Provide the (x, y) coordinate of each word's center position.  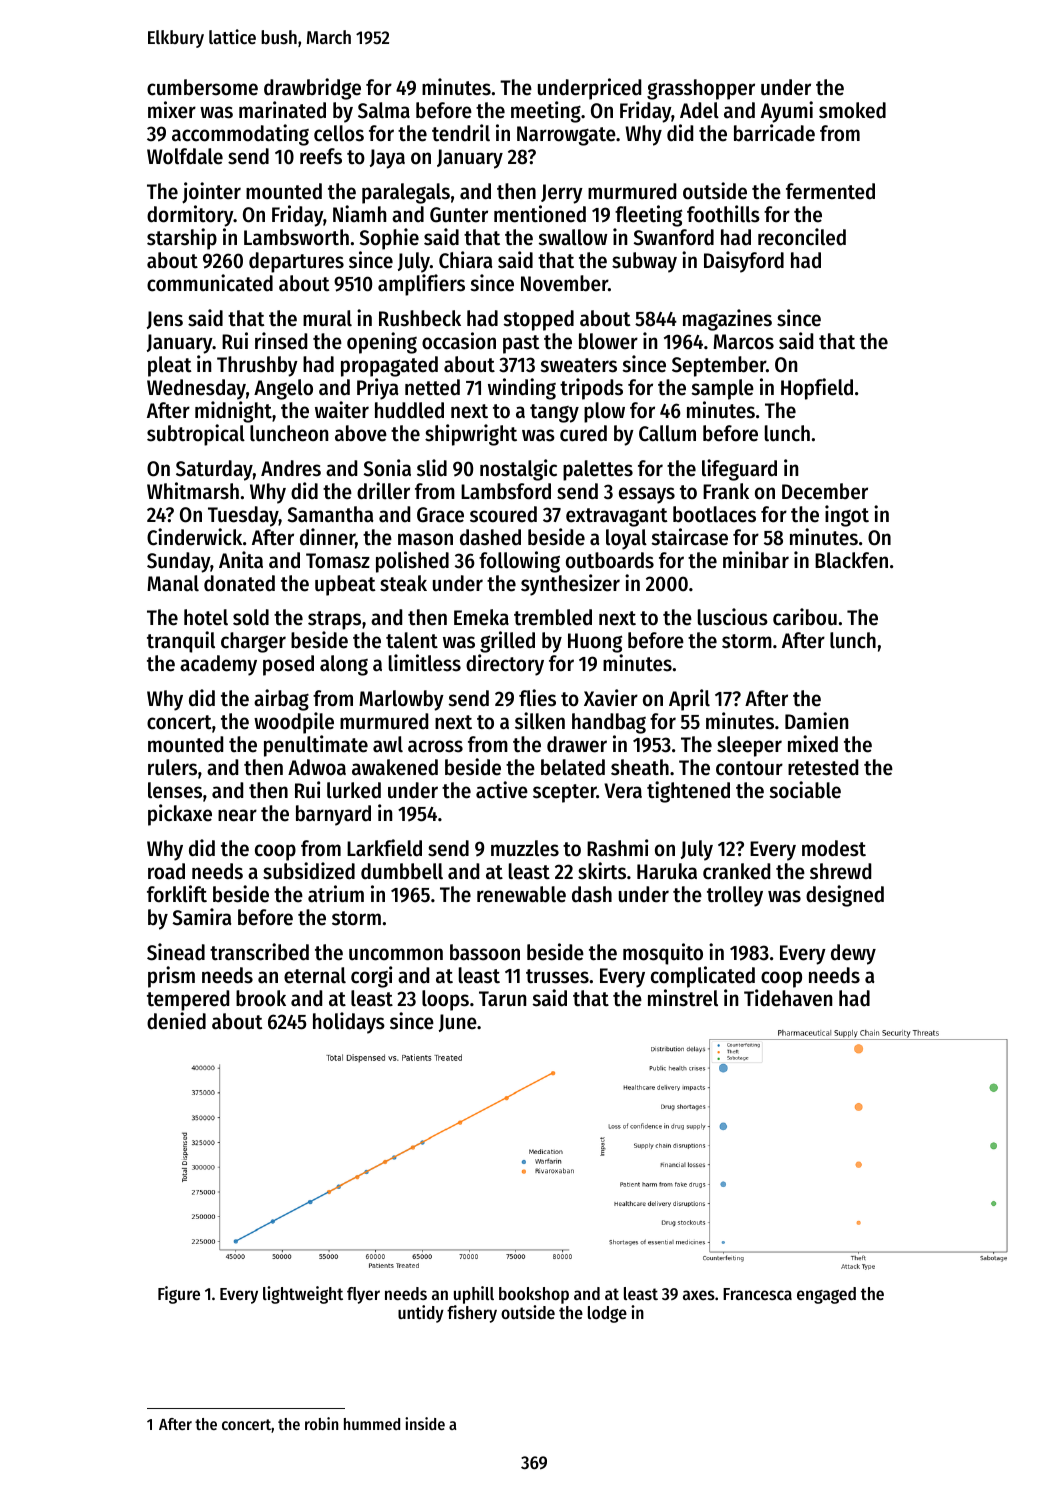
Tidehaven (788, 998)
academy (218, 665)
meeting (546, 112)
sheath (640, 767)
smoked (852, 110)
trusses (557, 976)
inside (425, 1423)
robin (321, 1423)
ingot (847, 516)
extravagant (617, 517)
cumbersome (202, 87)
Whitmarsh (193, 491)
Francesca (757, 1294)
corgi (371, 977)
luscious (733, 617)
